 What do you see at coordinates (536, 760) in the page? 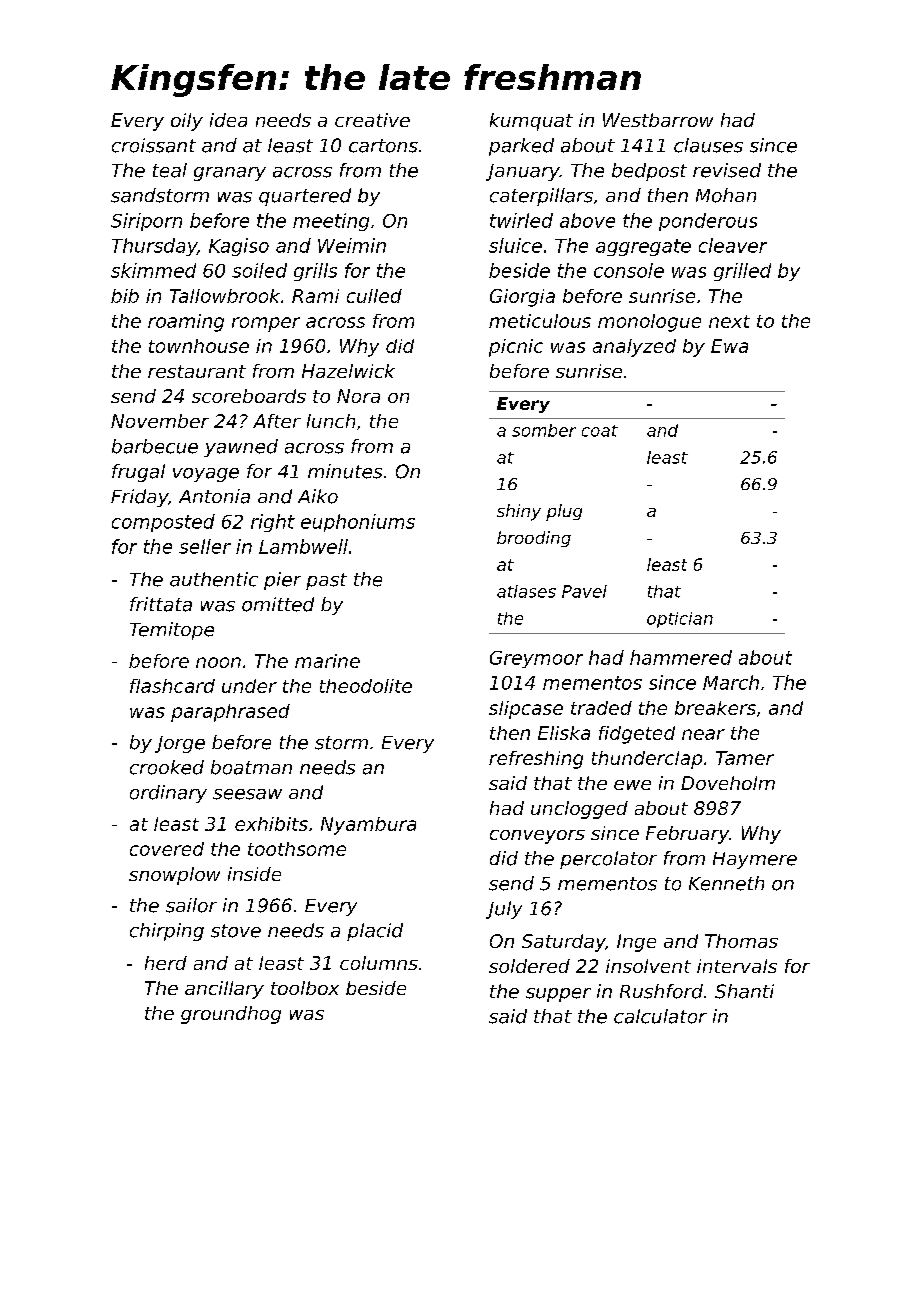
I see `refreshing` at bounding box center [536, 760].
